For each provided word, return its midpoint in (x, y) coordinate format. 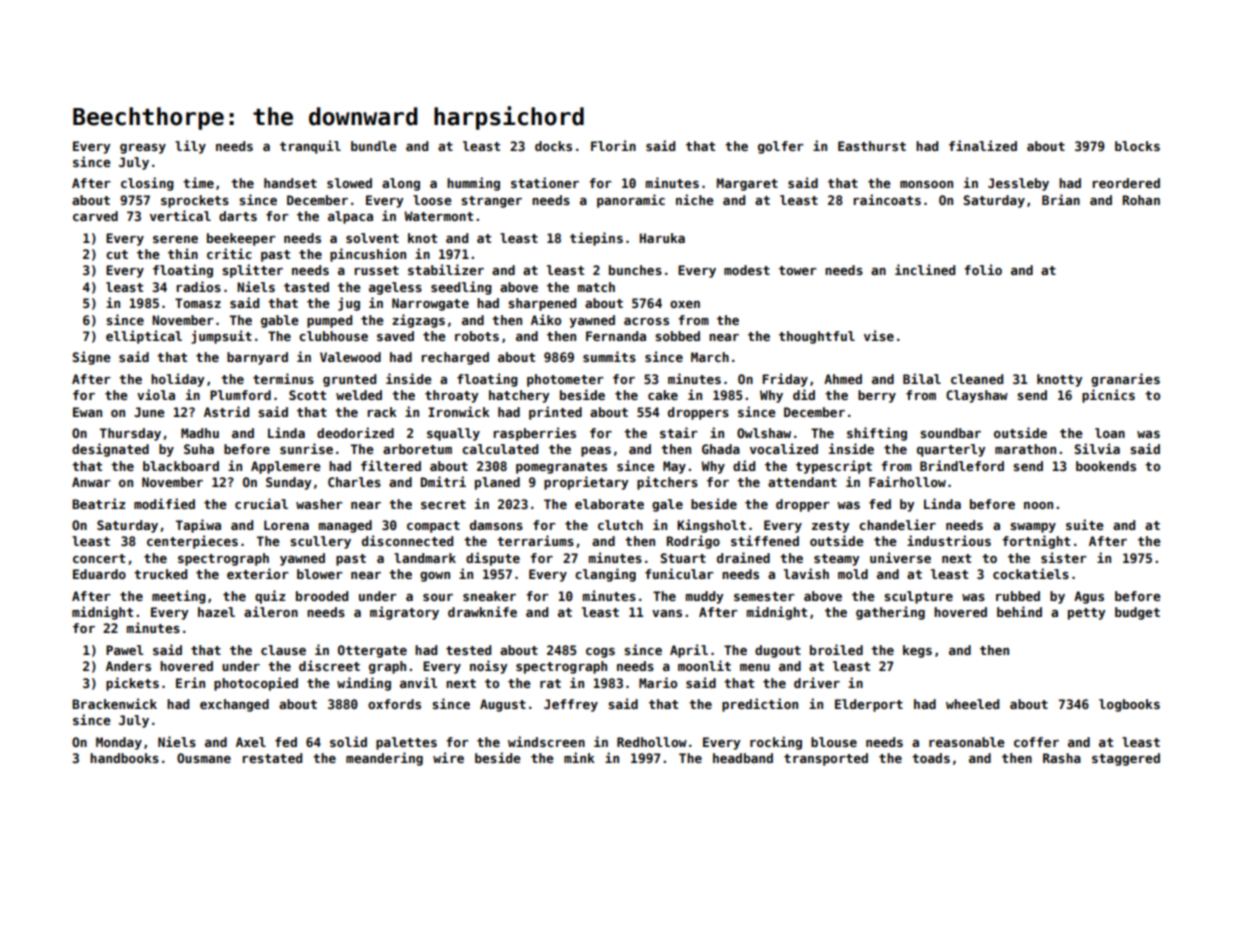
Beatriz (98, 503)
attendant (802, 482)
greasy (143, 149)
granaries (1125, 380)
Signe (92, 358)
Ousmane (204, 758)
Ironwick (459, 411)
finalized (983, 145)
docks (553, 146)
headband (743, 758)
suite (1085, 524)
